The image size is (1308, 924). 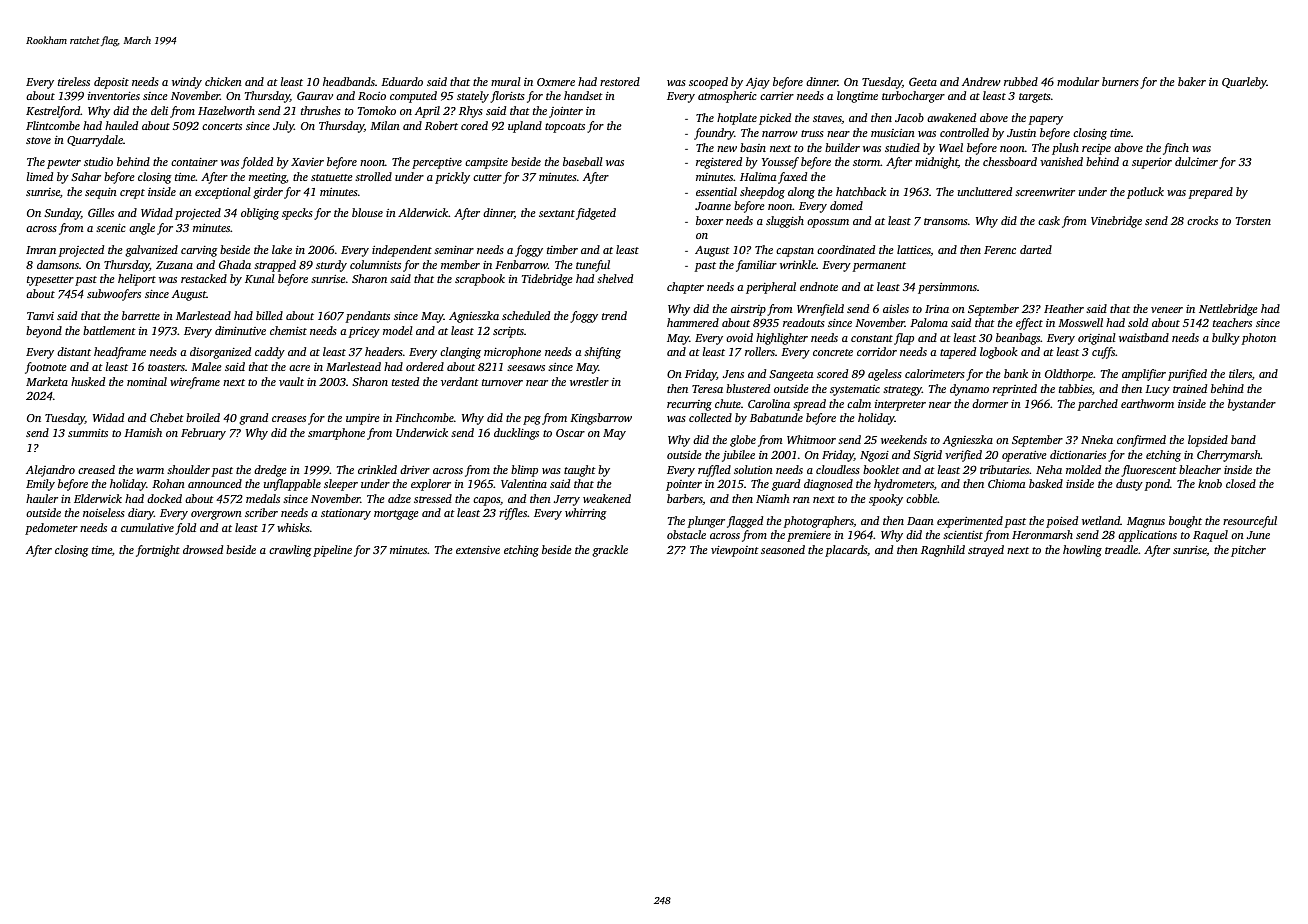 What do you see at coordinates (929, 322) in the document?
I see `Paloma` at bounding box center [929, 322].
